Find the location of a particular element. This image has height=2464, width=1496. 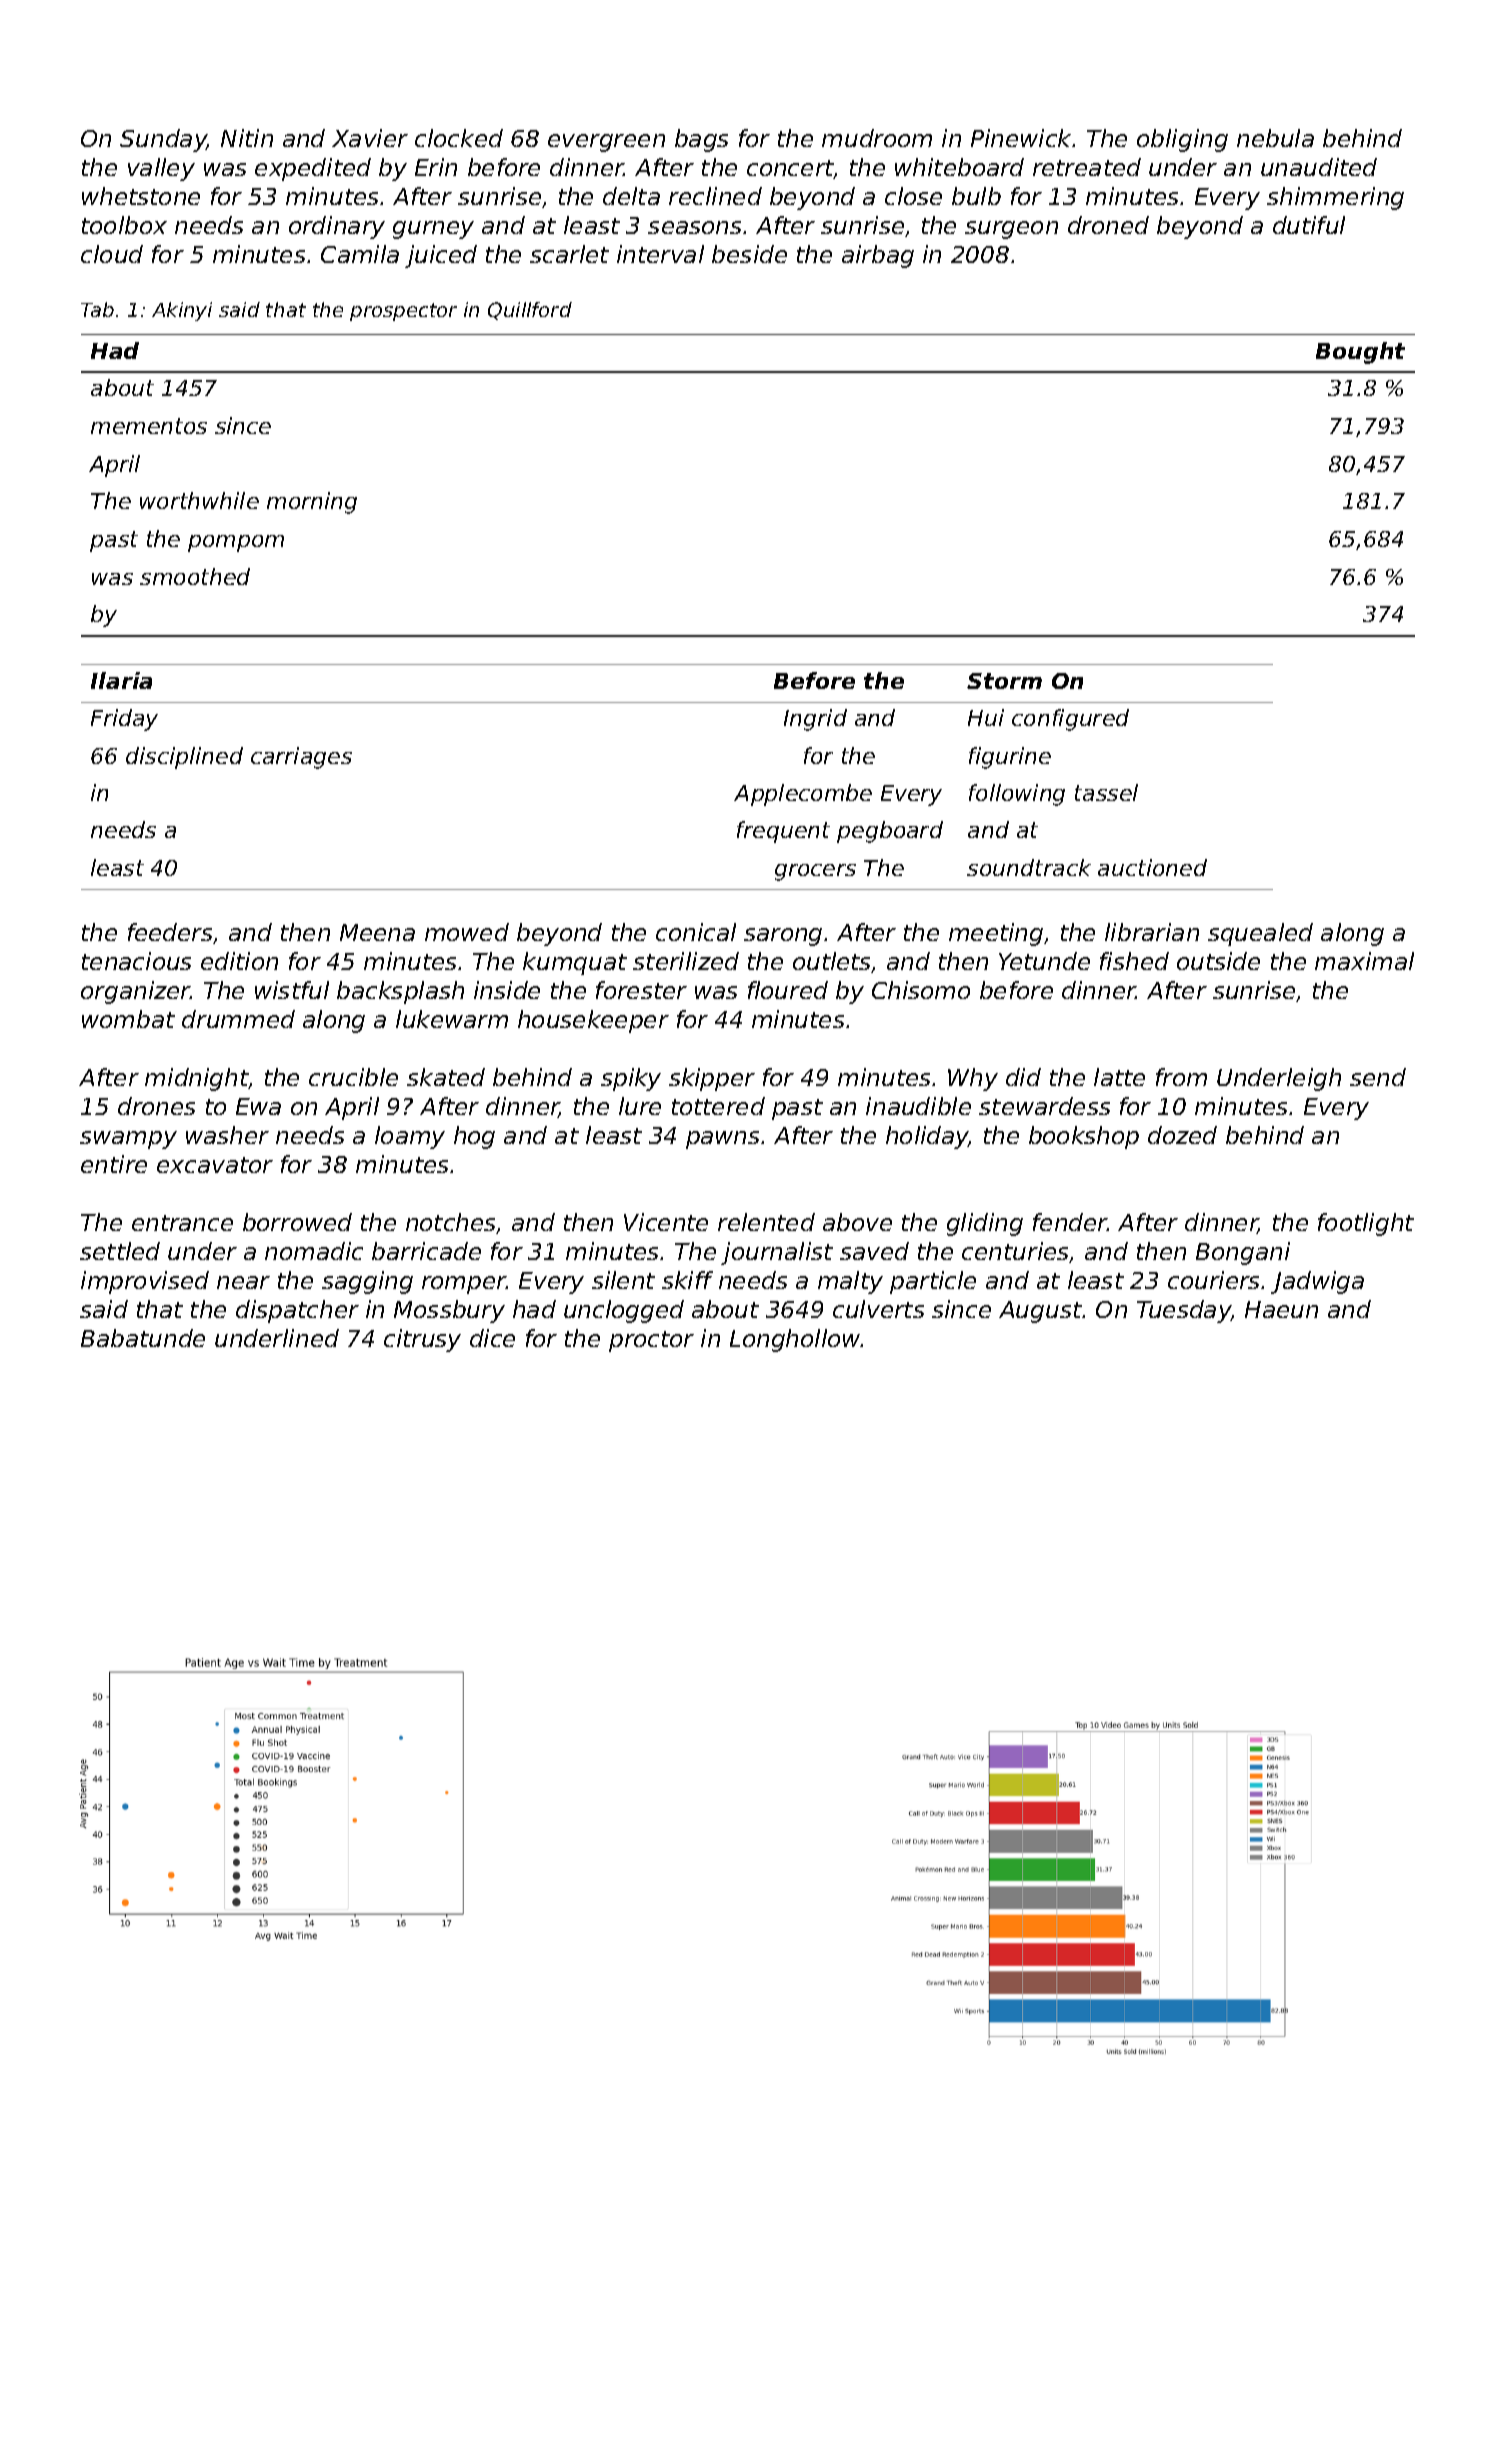

dozed is located at coordinates (1182, 1135).
